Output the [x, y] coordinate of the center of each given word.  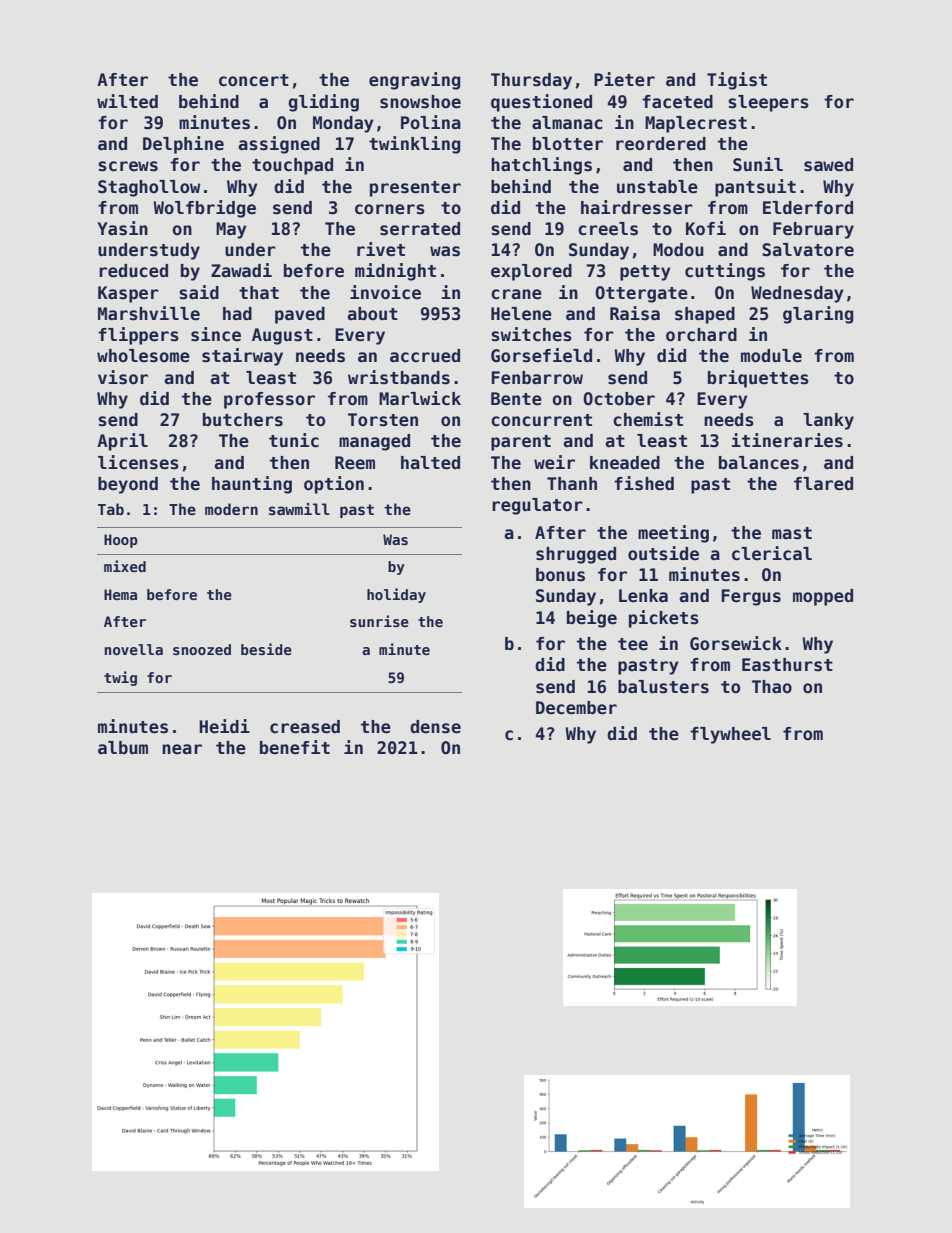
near [182, 749]
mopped [823, 597]
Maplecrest [696, 124]
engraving [415, 81]
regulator [537, 506]
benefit [295, 747]
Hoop [121, 541]
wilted [127, 101]
